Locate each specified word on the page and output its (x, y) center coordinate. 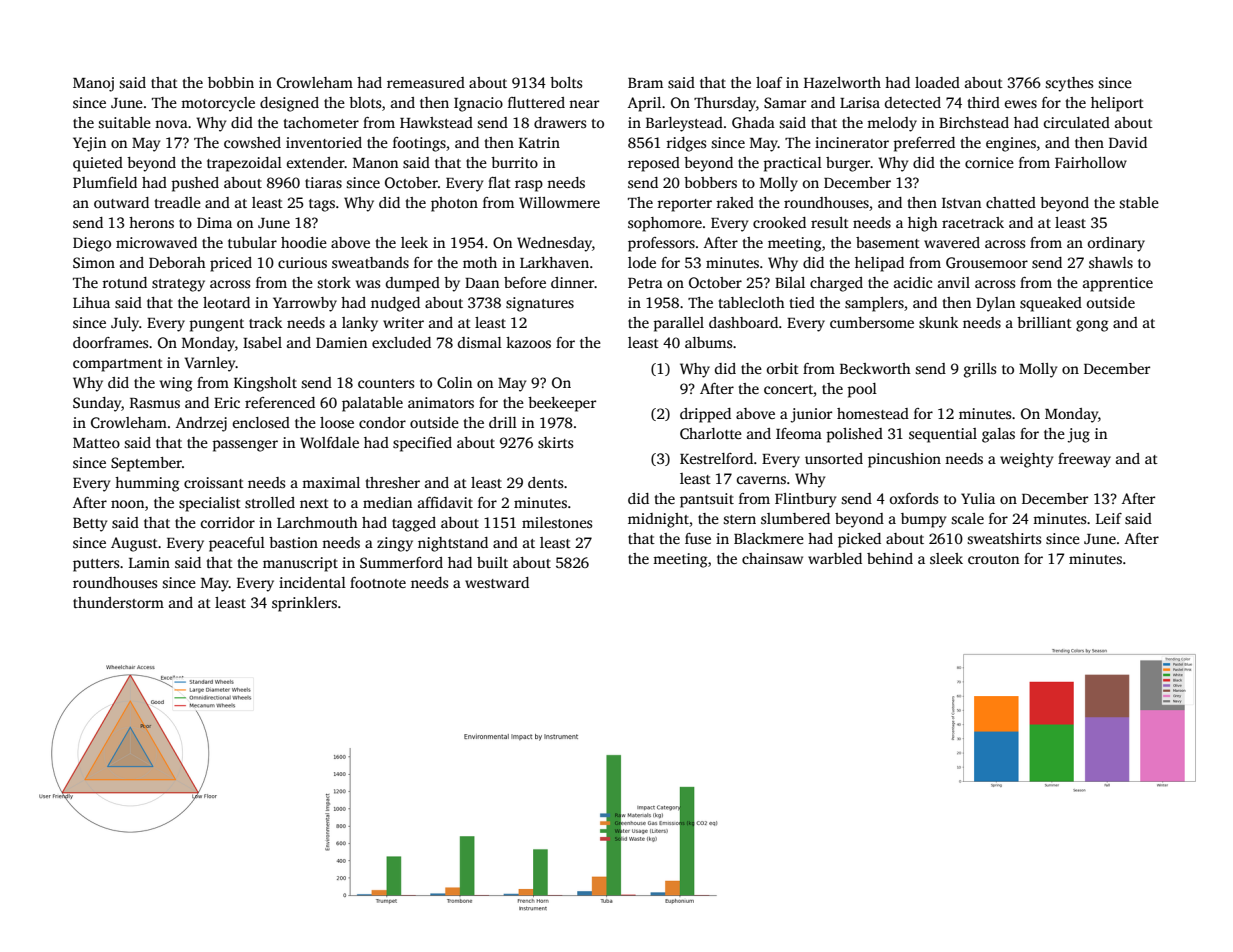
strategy (178, 285)
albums (708, 342)
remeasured (426, 82)
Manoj (93, 84)
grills (980, 370)
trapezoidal (244, 164)
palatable (372, 404)
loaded (937, 82)
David (1128, 142)
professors (661, 244)
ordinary (1116, 244)
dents (545, 482)
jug (1079, 435)
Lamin (149, 562)
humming (147, 484)
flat (499, 182)
